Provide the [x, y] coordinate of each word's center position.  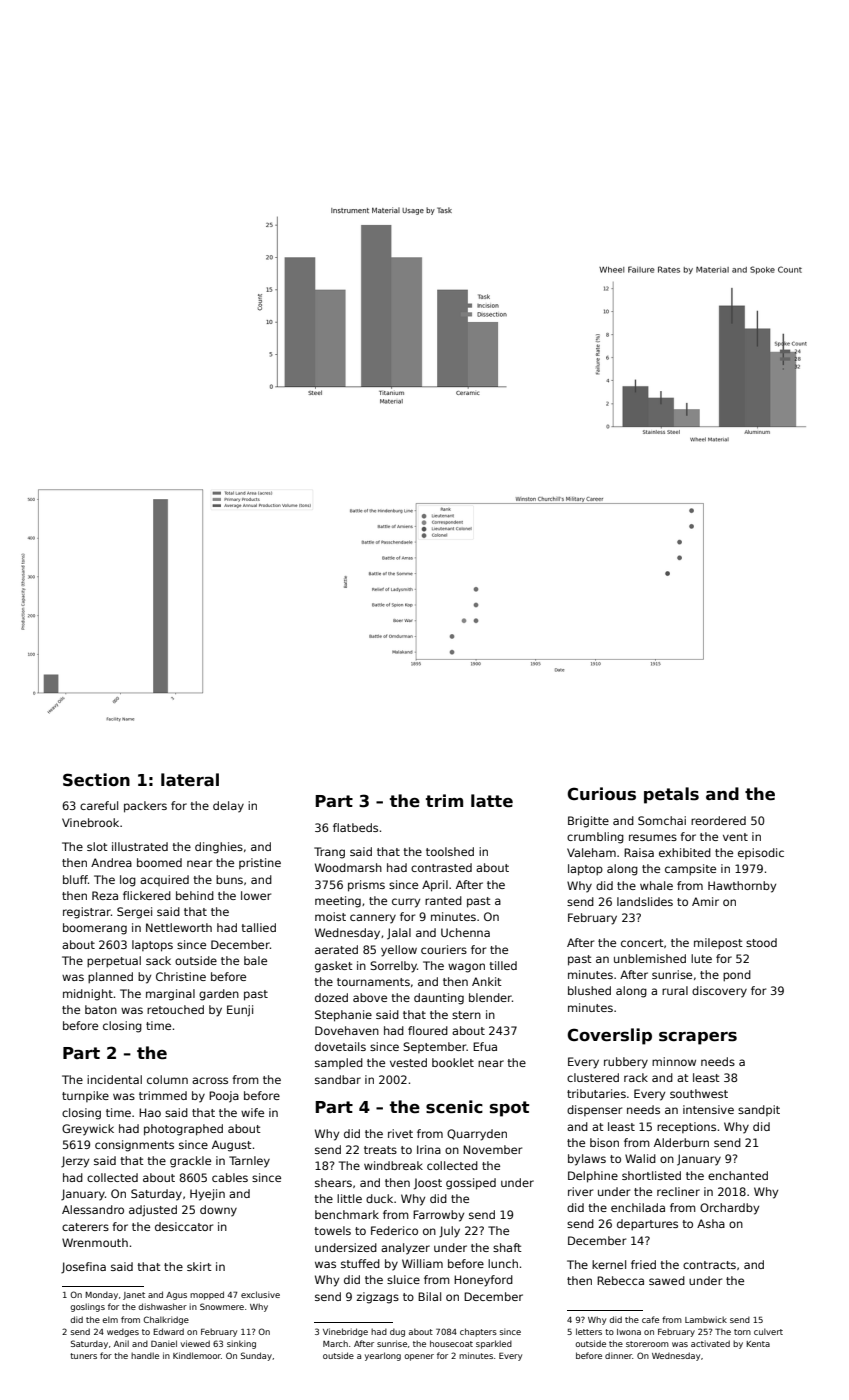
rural [675, 990]
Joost [428, 1184]
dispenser [594, 1110]
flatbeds [355, 827]
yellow [399, 951]
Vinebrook [90, 822]
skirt [199, 1266]
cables [230, 1177]
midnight [88, 995]
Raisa [639, 852]
